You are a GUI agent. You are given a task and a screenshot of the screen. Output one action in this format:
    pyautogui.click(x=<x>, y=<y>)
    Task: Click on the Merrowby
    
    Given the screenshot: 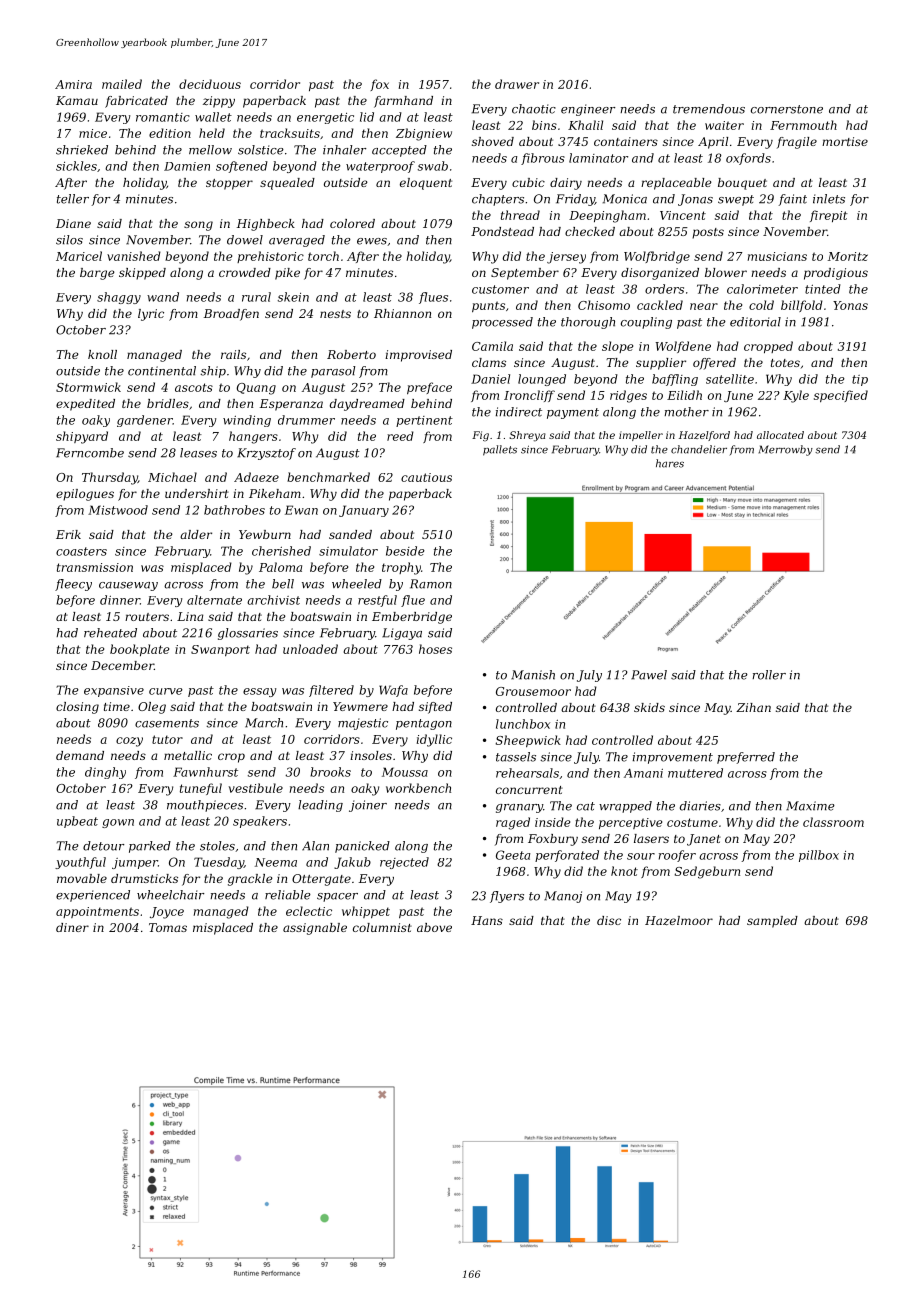 What is the action you would take?
    pyautogui.click(x=786, y=450)
